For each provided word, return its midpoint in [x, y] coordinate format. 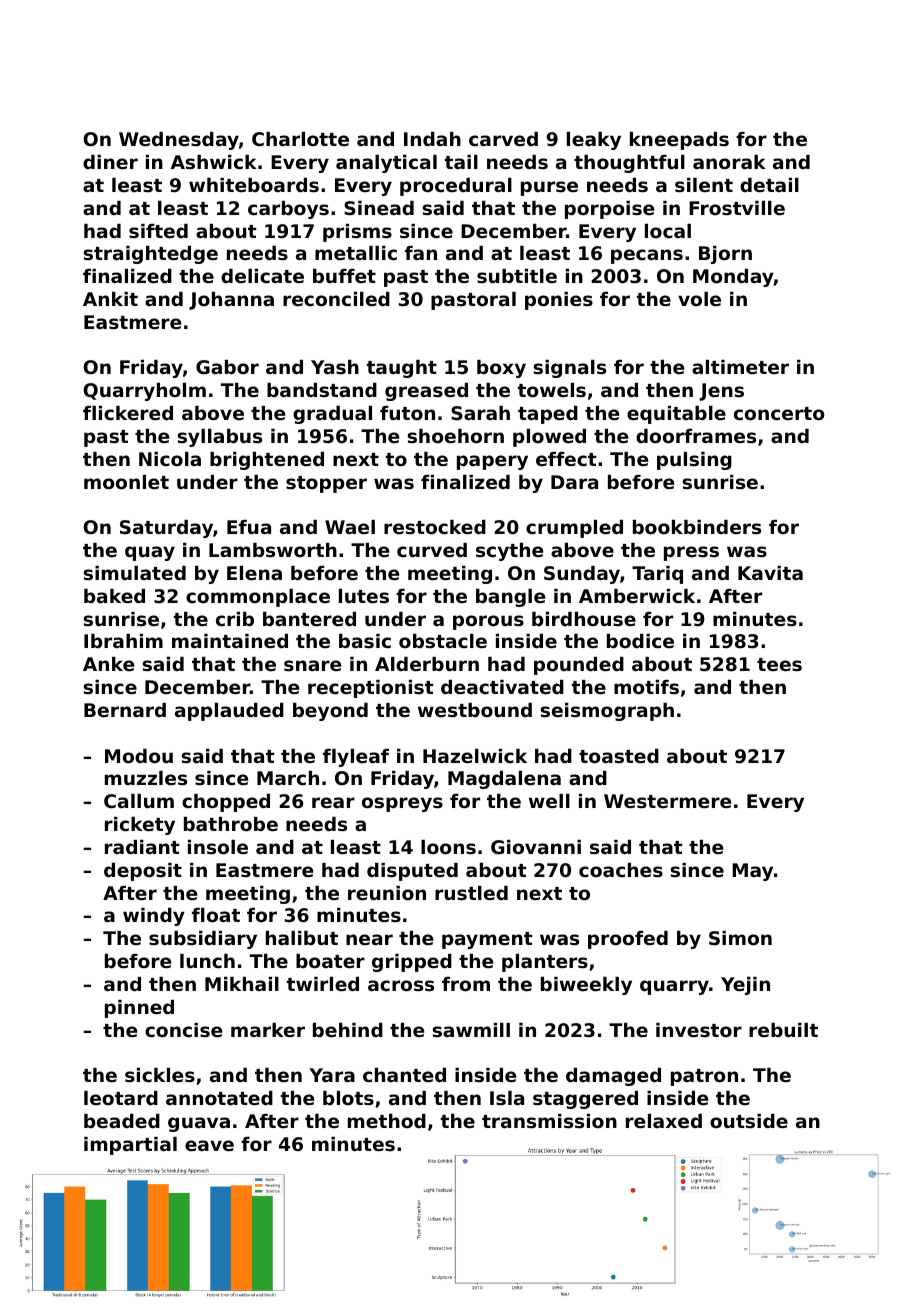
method [387, 1121]
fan [421, 253]
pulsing [694, 461]
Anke [109, 664]
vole [699, 299]
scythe [510, 552]
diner [110, 162]
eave [209, 1145]
